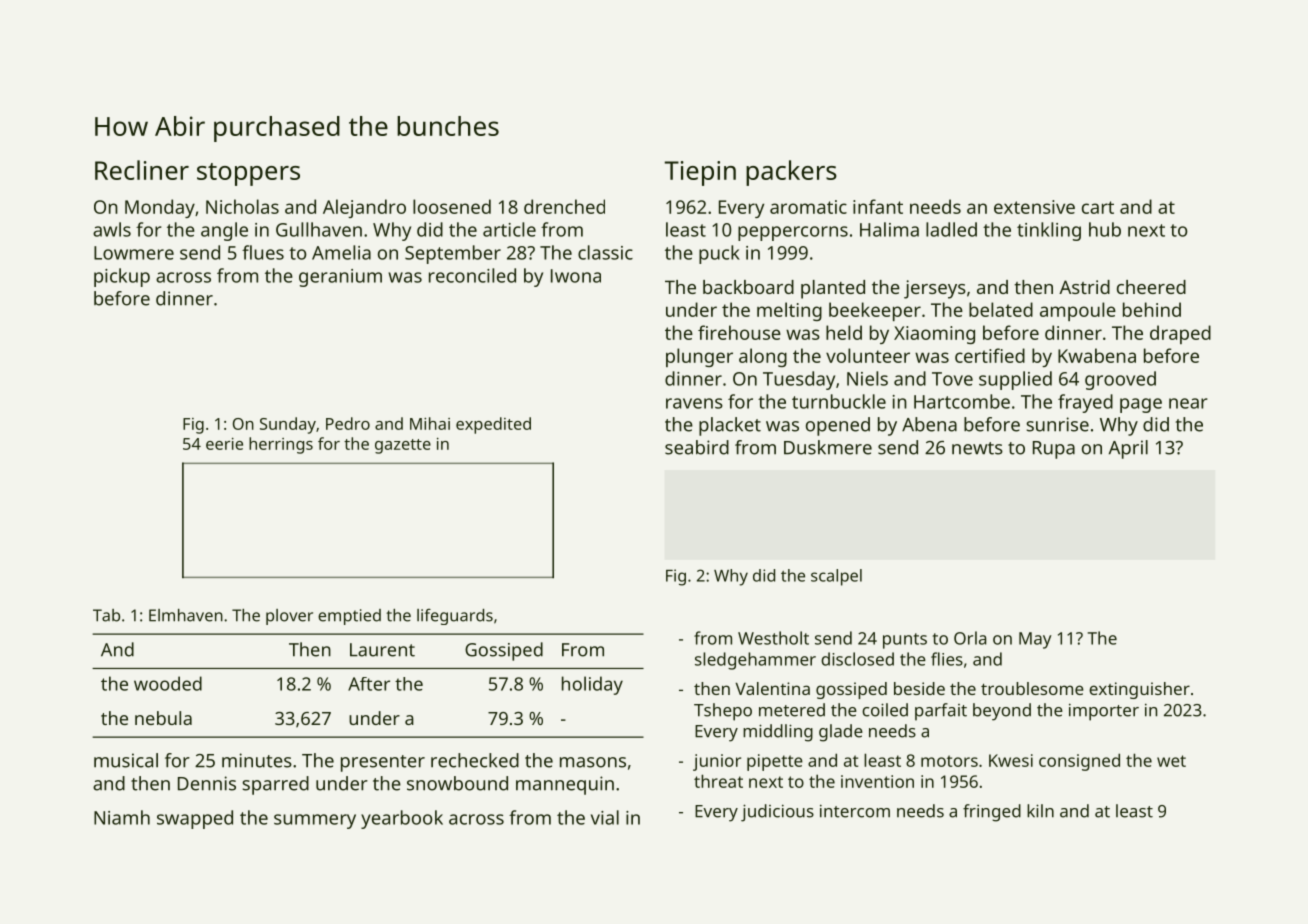 This screenshot has height=924, width=1308. I want to click on beside, so click(919, 688).
